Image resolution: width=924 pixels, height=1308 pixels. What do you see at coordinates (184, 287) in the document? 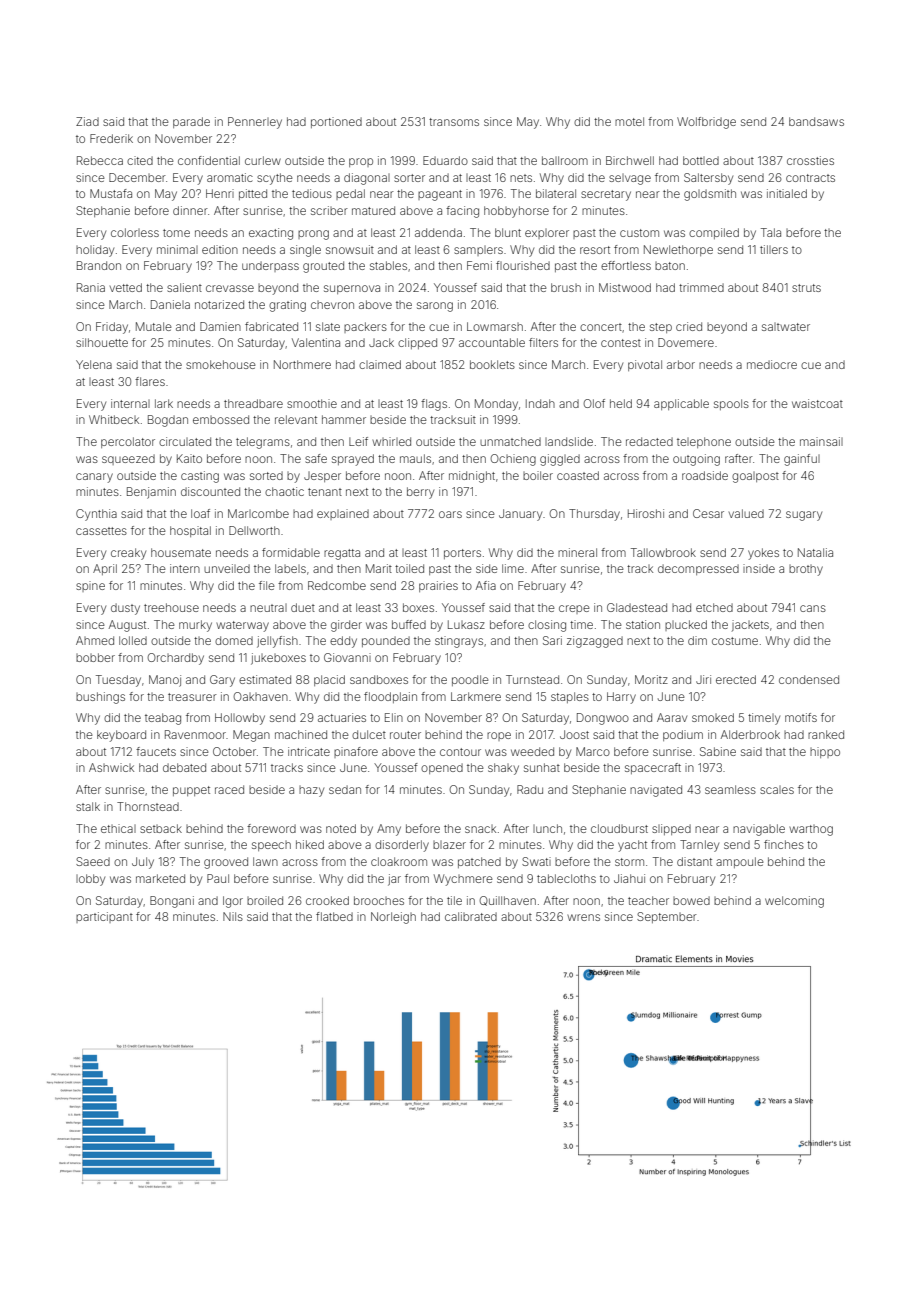
I see `salient` at bounding box center [184, 287].
